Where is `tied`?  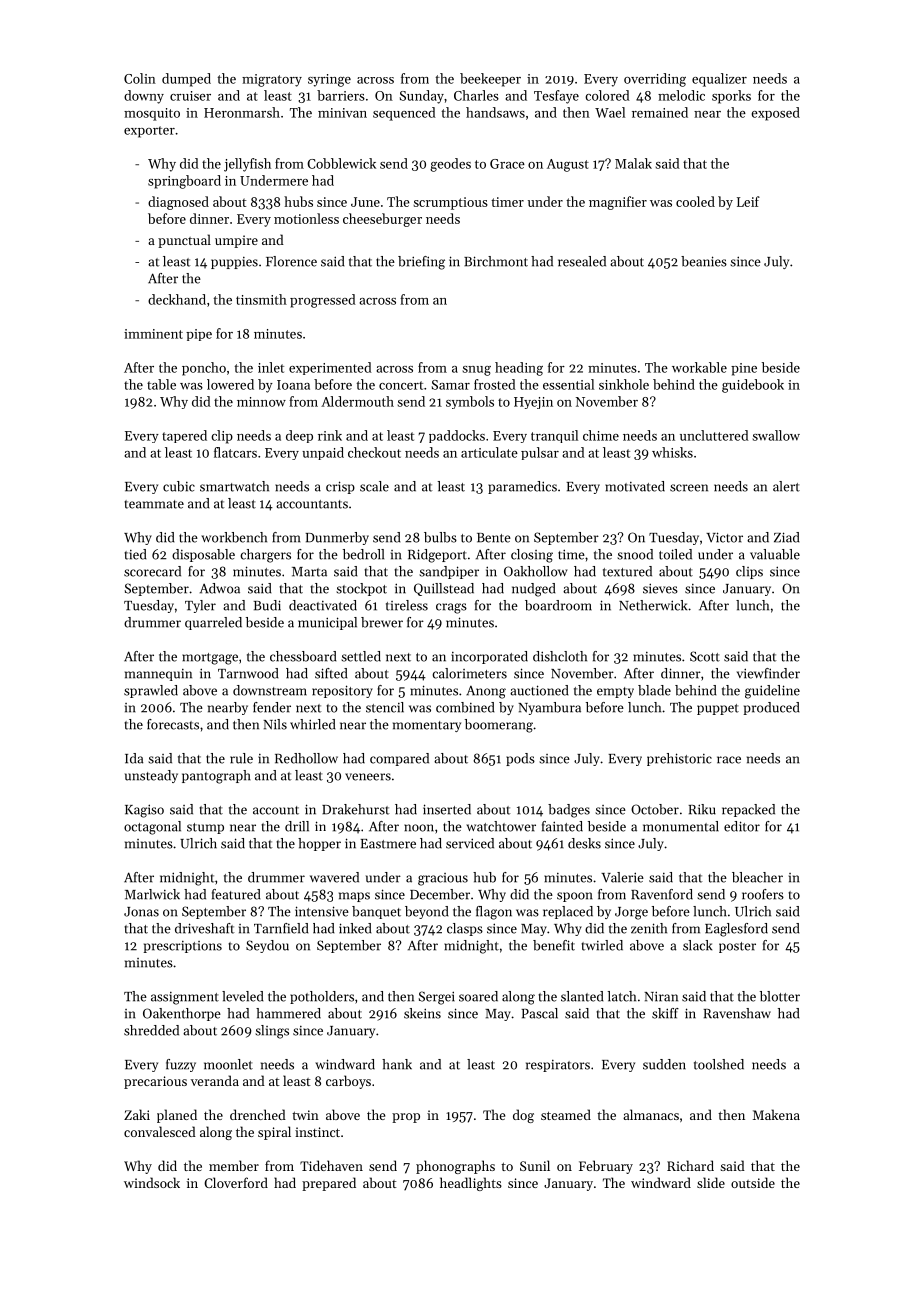 tied is located at coordinates (135, 554).
